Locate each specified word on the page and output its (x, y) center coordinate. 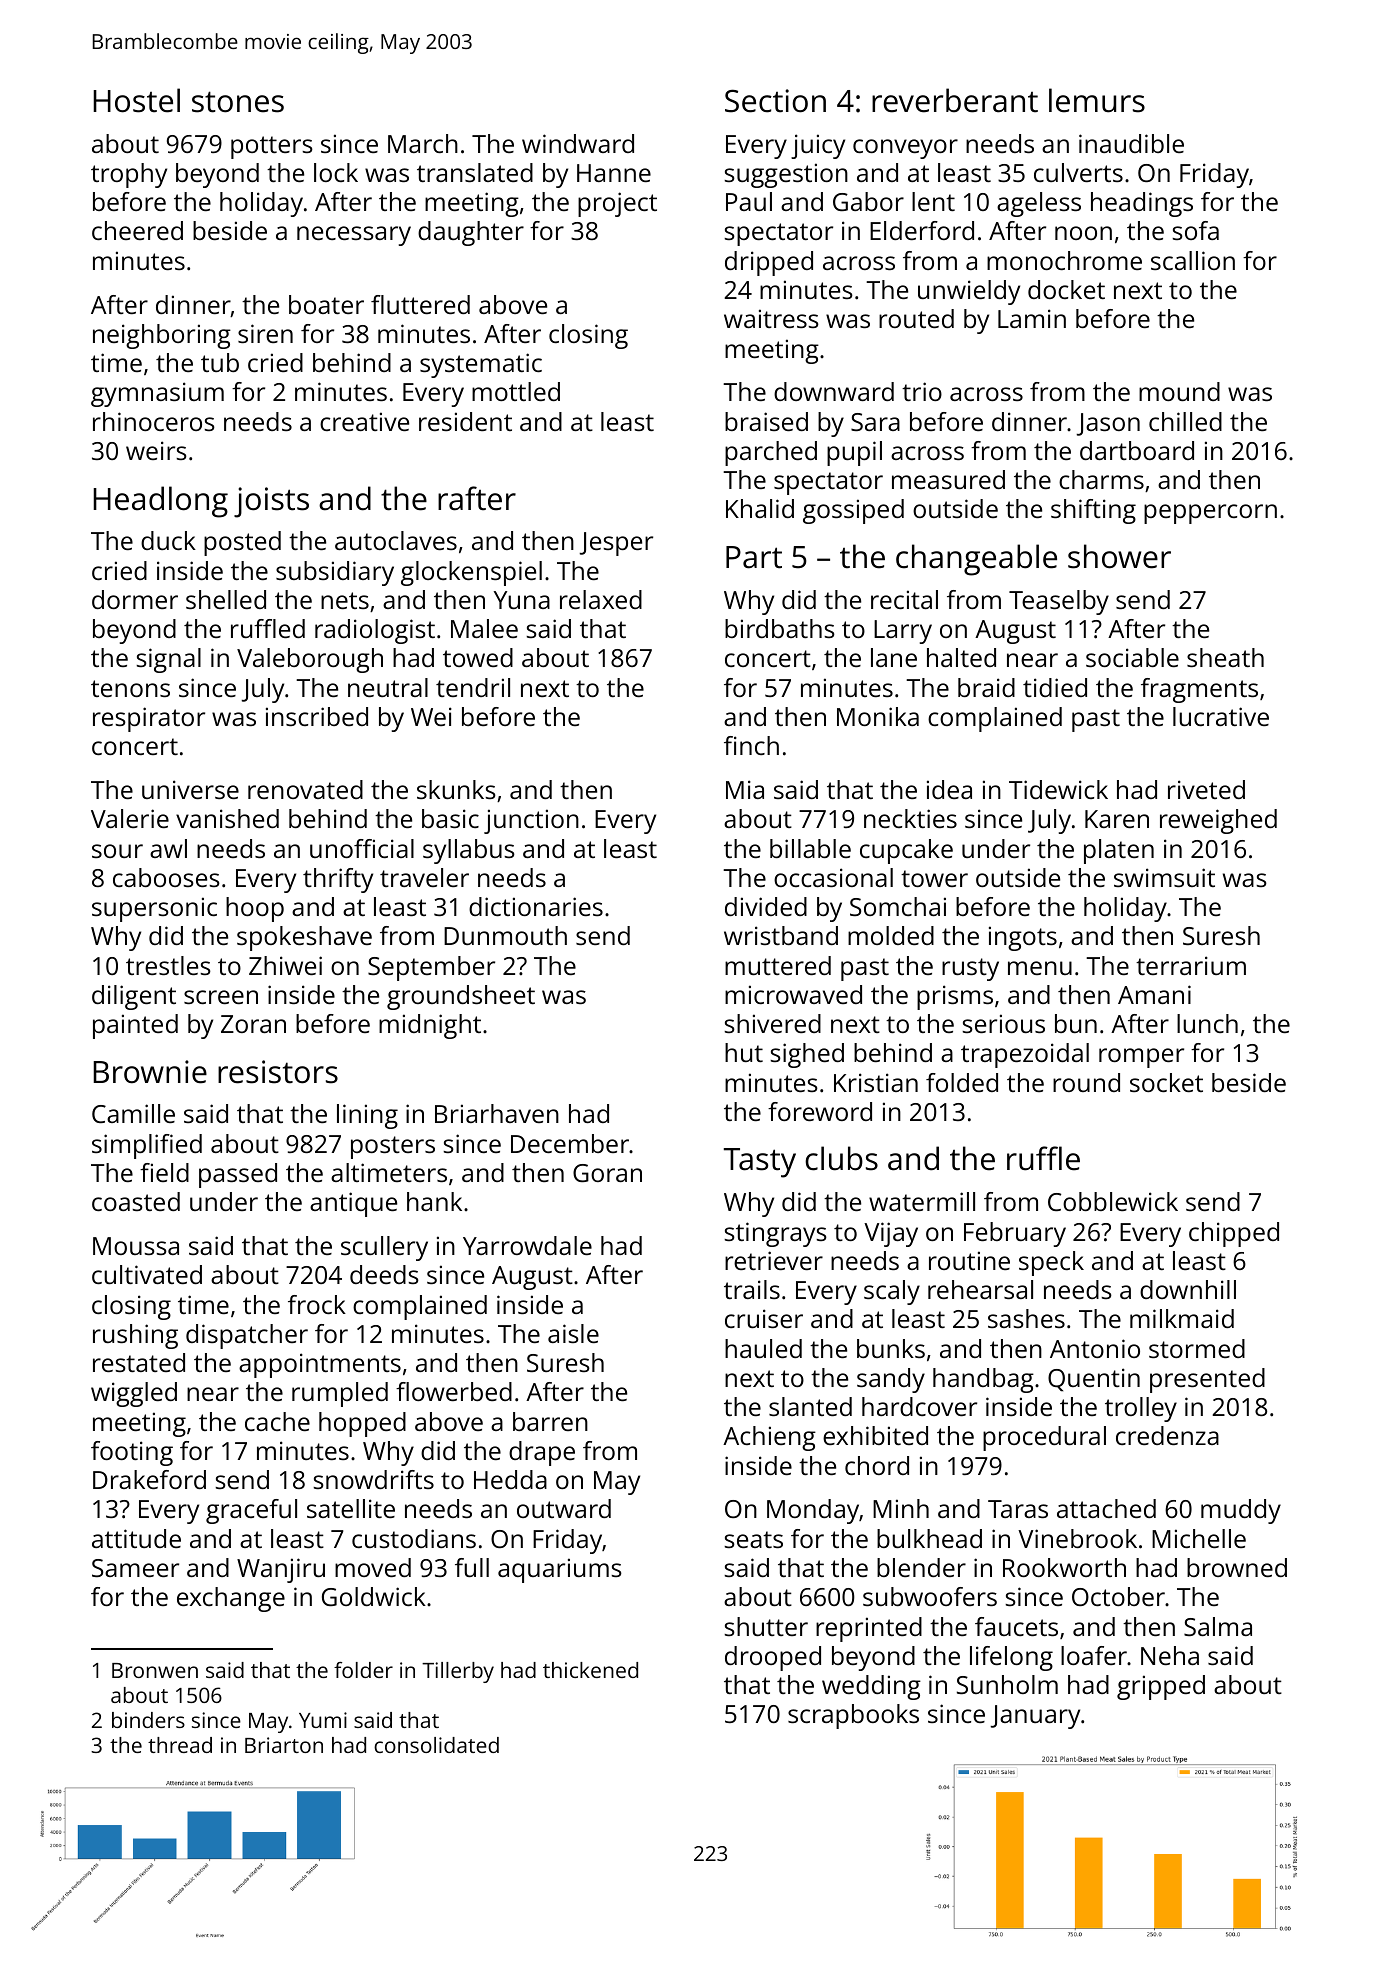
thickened (590, 1670)
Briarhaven (497, 1113)
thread (180, 1745)
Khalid (760, 508)
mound (1179, 391)
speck (1051, 1263)
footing (132, 1453)
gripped (1161, 1687)
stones (238, 102)
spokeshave (304, 938)
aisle (573, 1333)
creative (364, 421)
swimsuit (1164, 877)
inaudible (1131, 143)
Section (775, 101)
